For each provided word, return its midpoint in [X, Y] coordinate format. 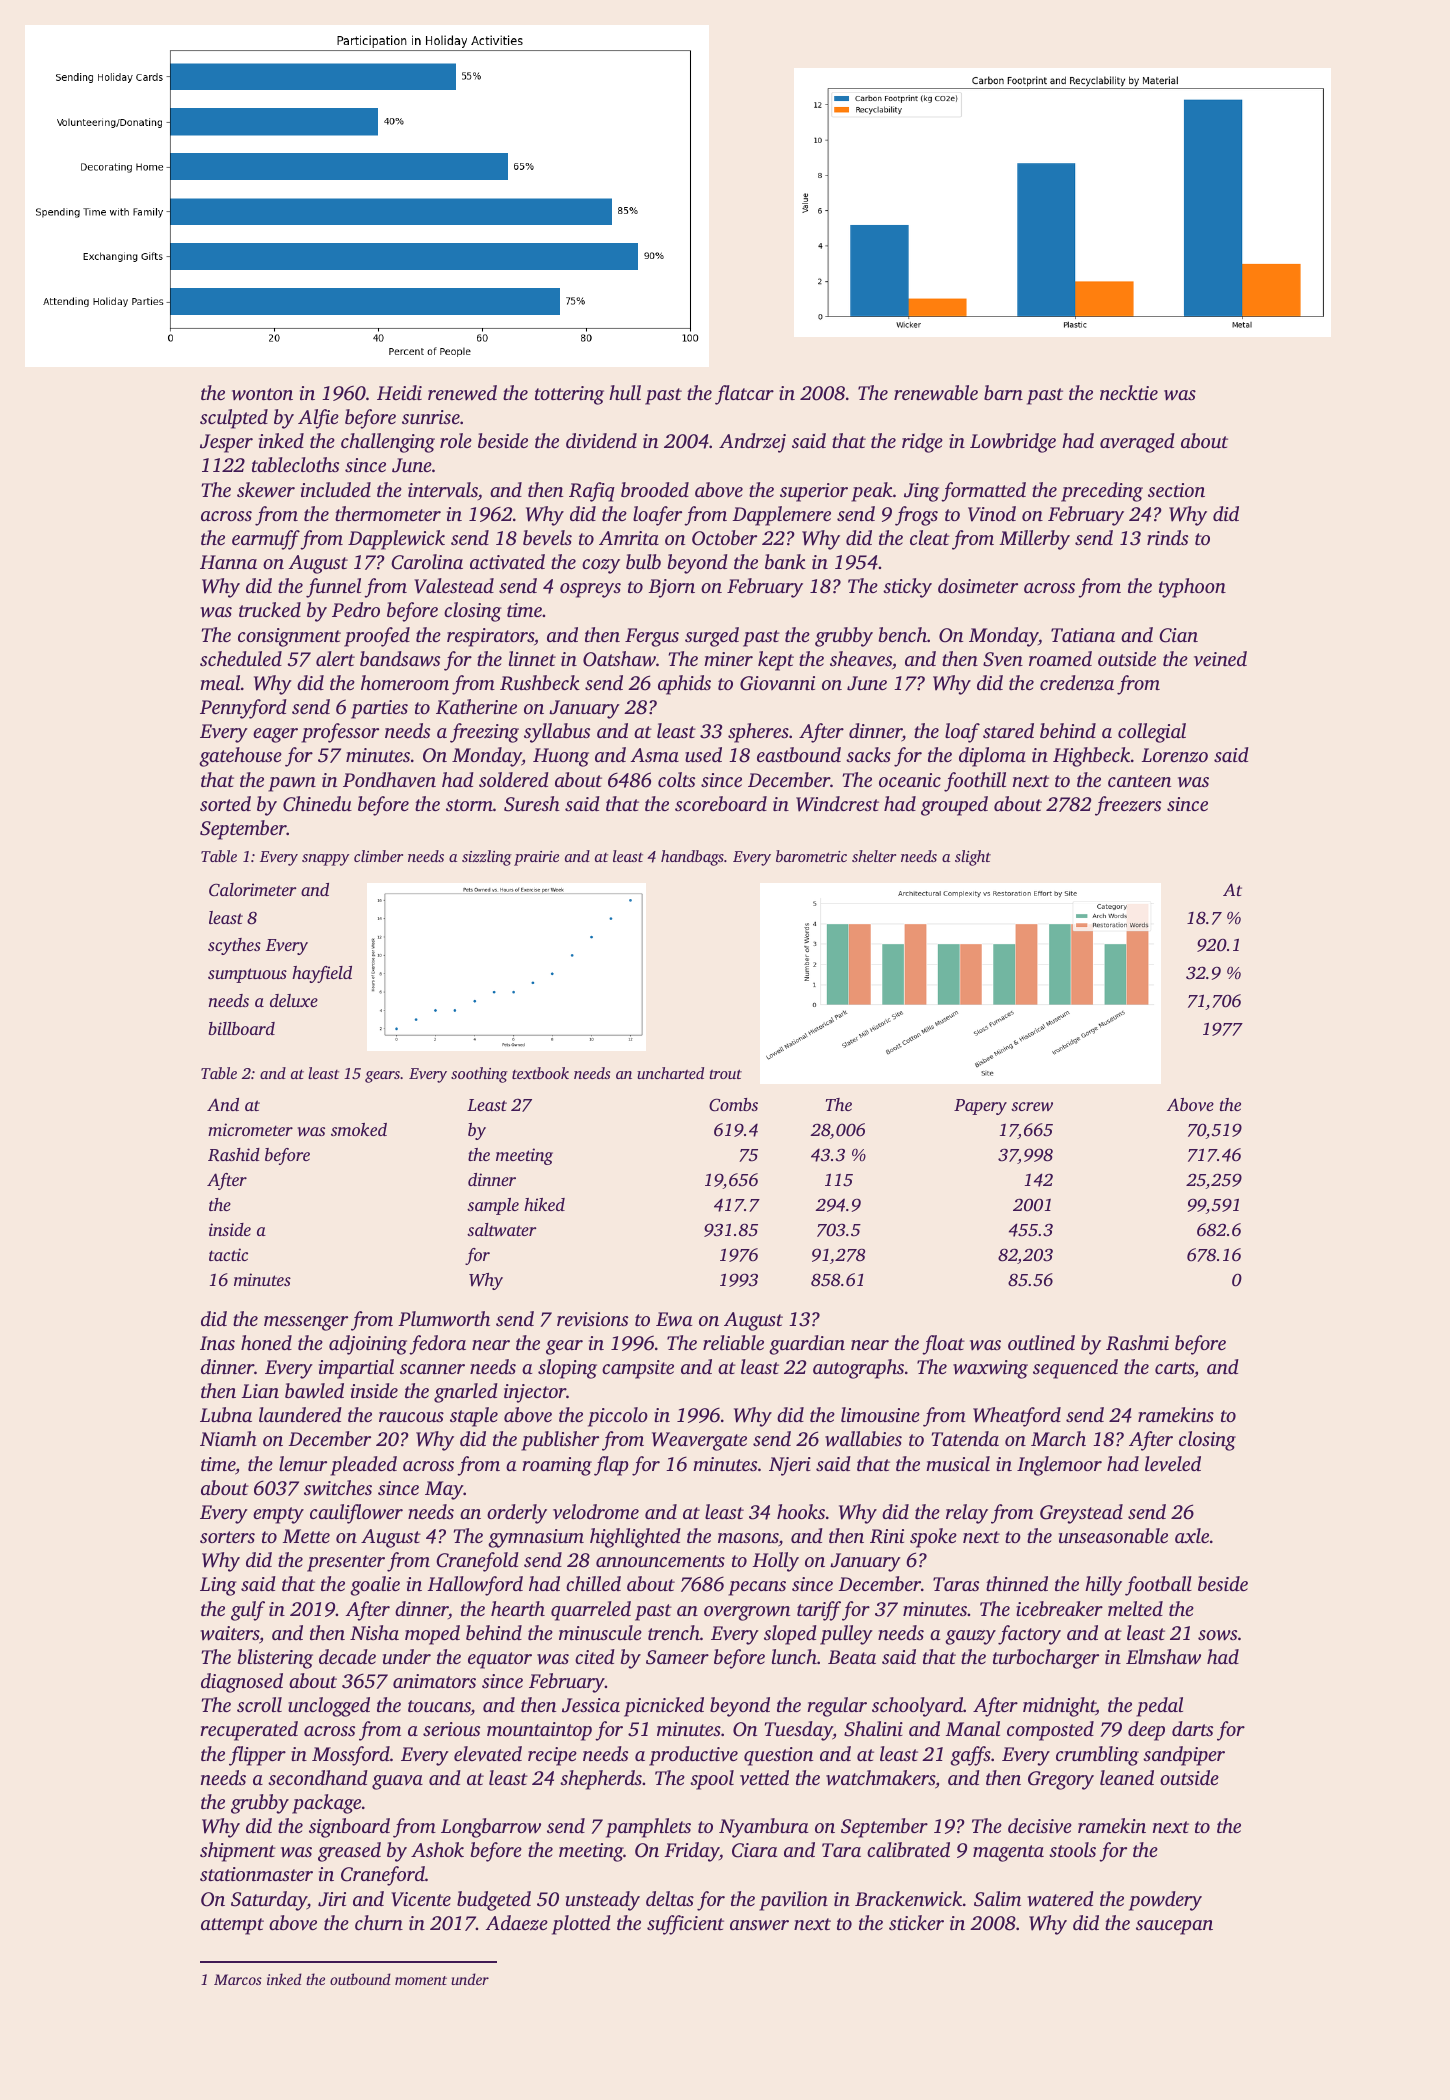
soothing [479, 1075]
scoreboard [721, 803]
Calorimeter [252, 889]
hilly [1103, 1586]
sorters [227, 1537]
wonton [262, 394]
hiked [544, 1204]
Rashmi [1137, 1343]
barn [1003, 392]
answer [759, 1925]
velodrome [596, 1511]
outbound [360, 1979]
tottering [569, 395]
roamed [1060, 658]
